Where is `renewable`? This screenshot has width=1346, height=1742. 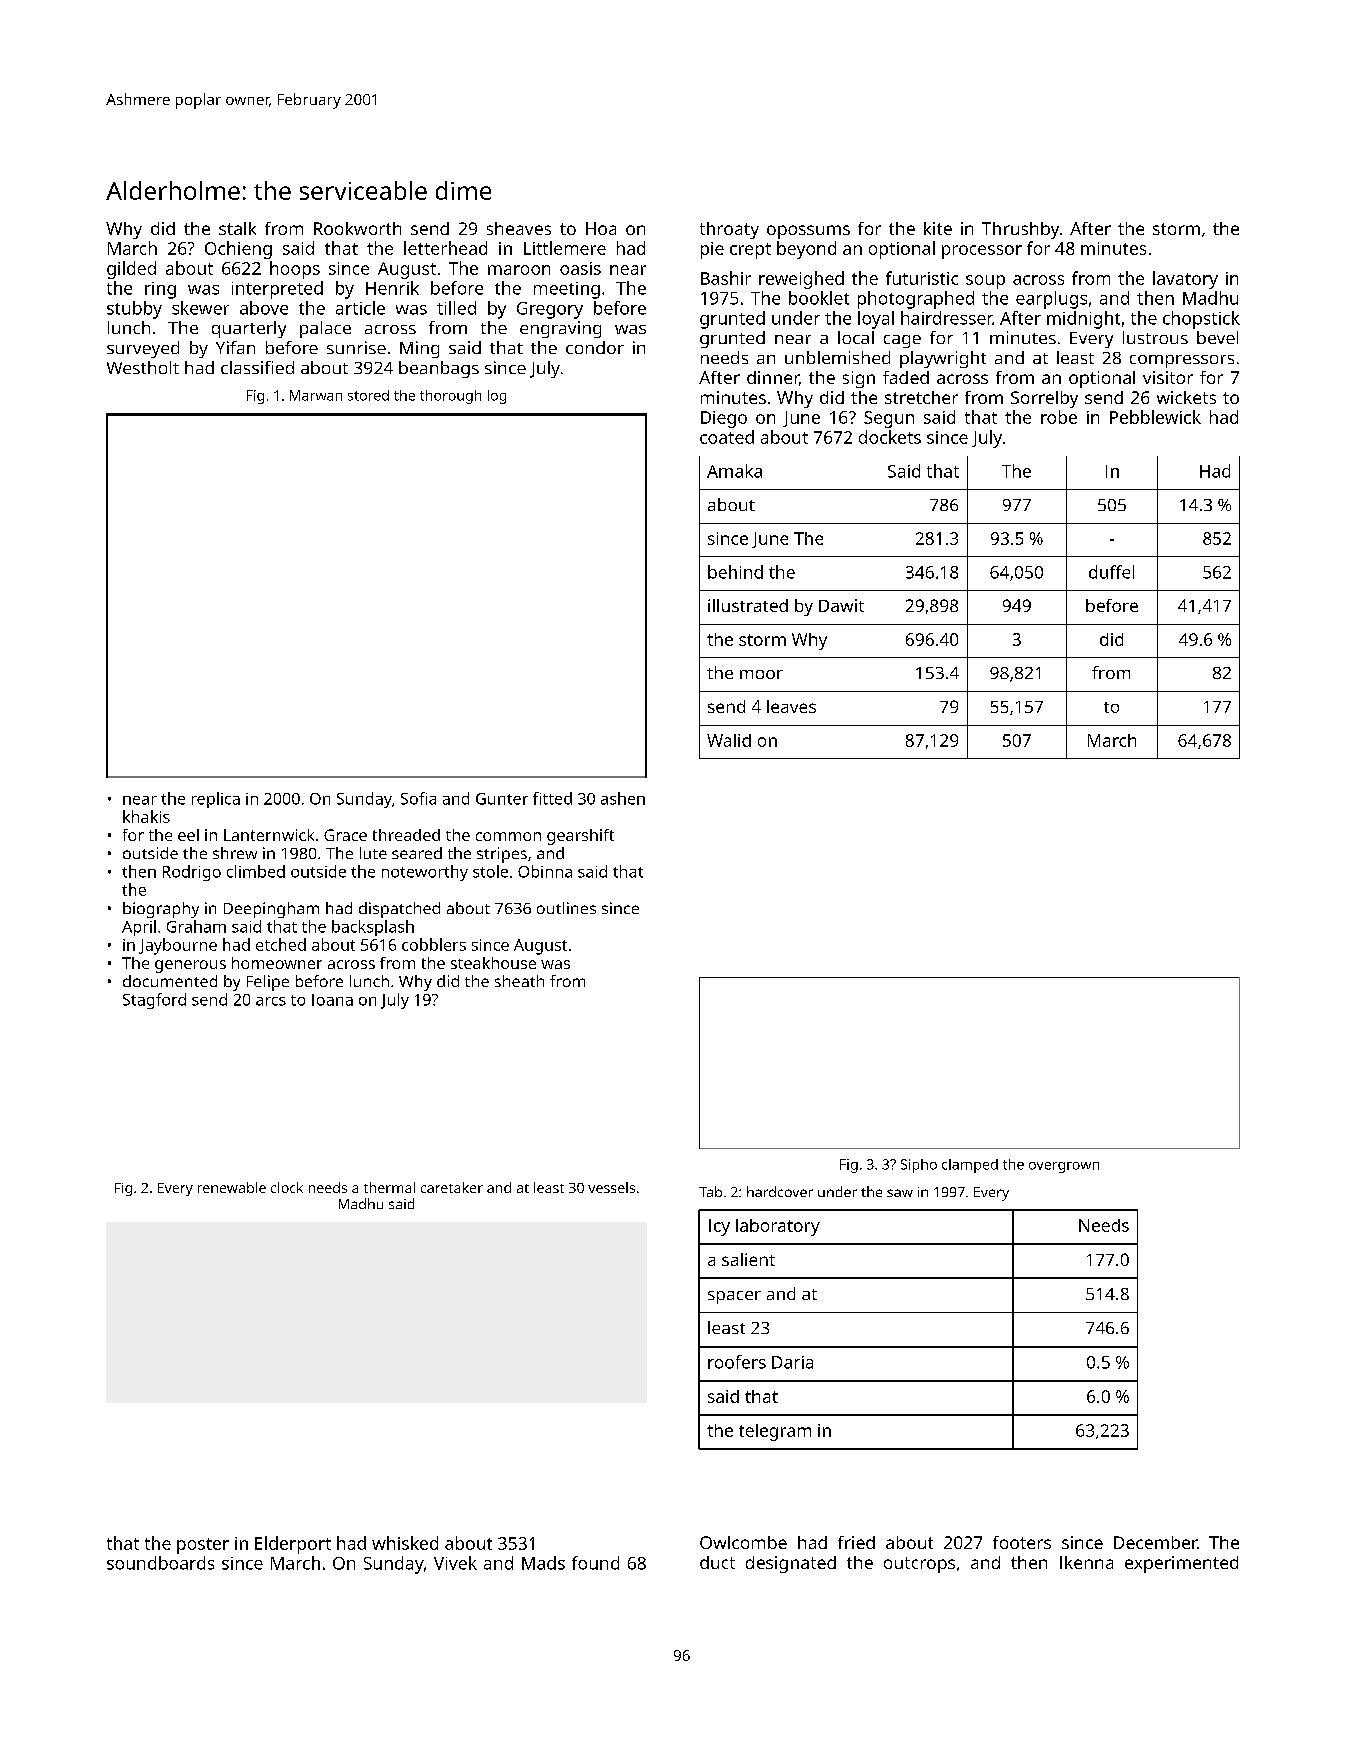
renewable is located at coordinates (232, 1187).
